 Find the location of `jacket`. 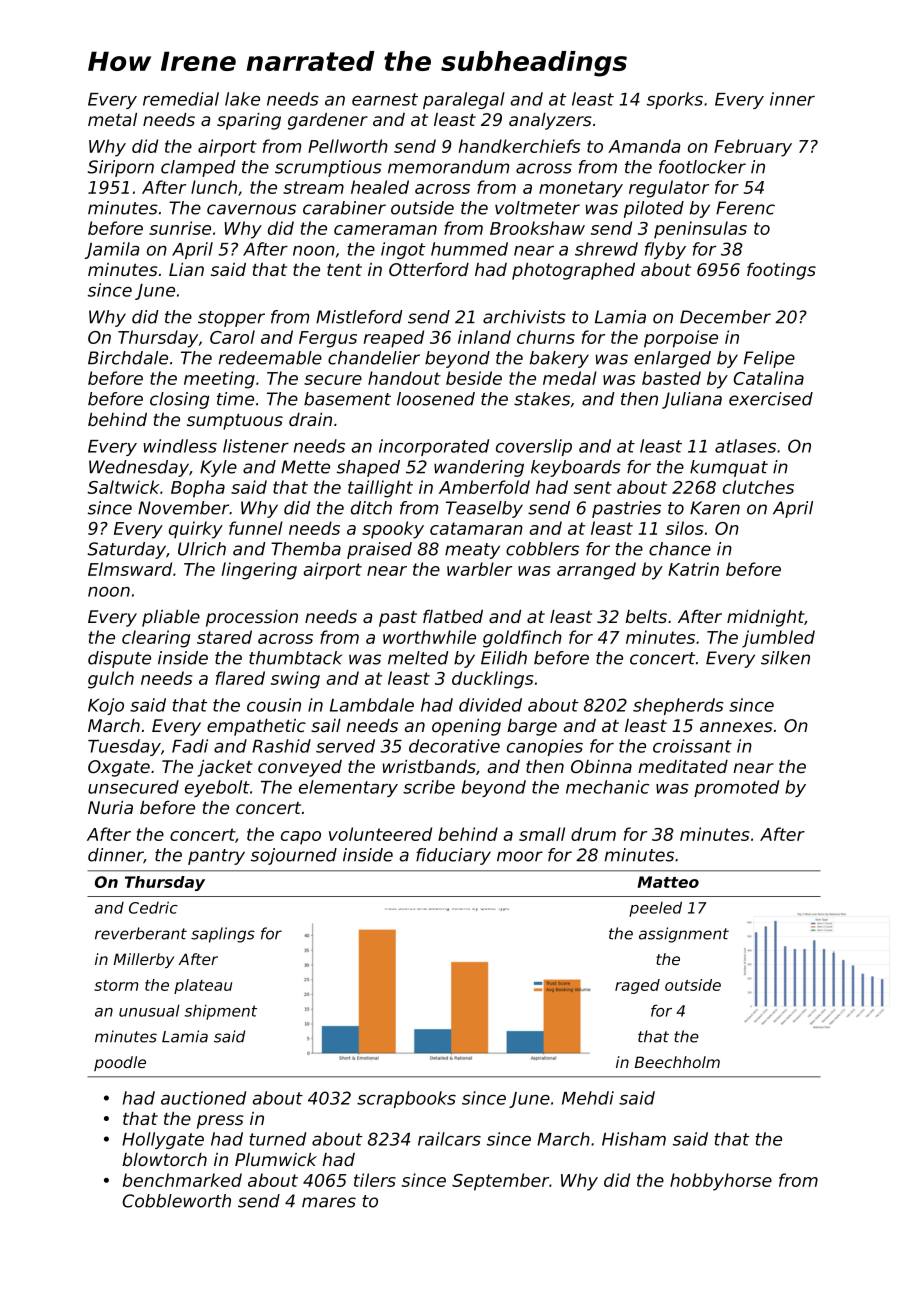

jacket is located at coordinates (225, 768).
